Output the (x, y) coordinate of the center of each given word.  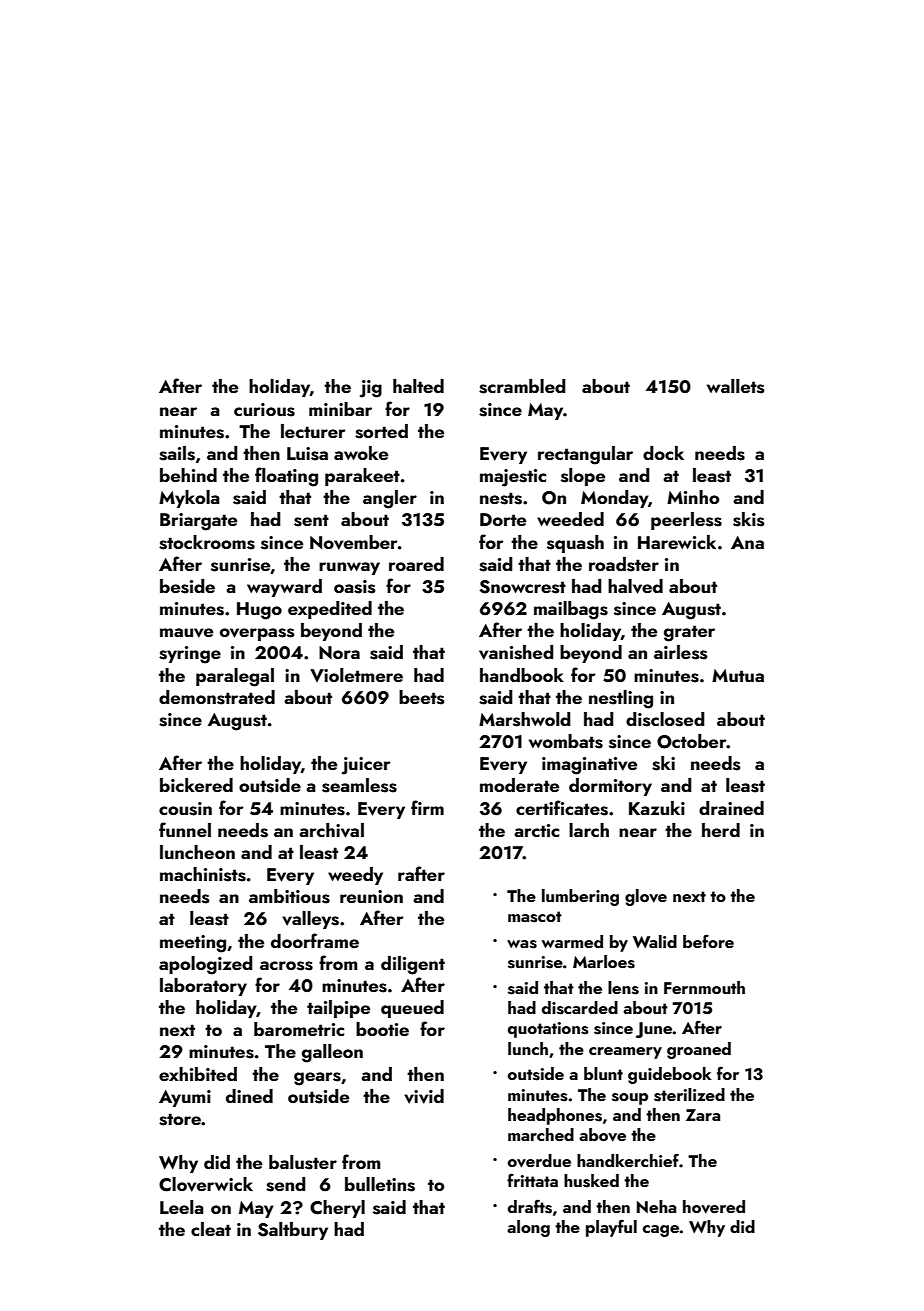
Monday (614, 499)
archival (331, 830)
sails (177, 453)
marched (541, 1134)
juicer (366, 766)
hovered (714, 1207)
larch (589, 830)
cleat (211, 1229)
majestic (513, 478)
